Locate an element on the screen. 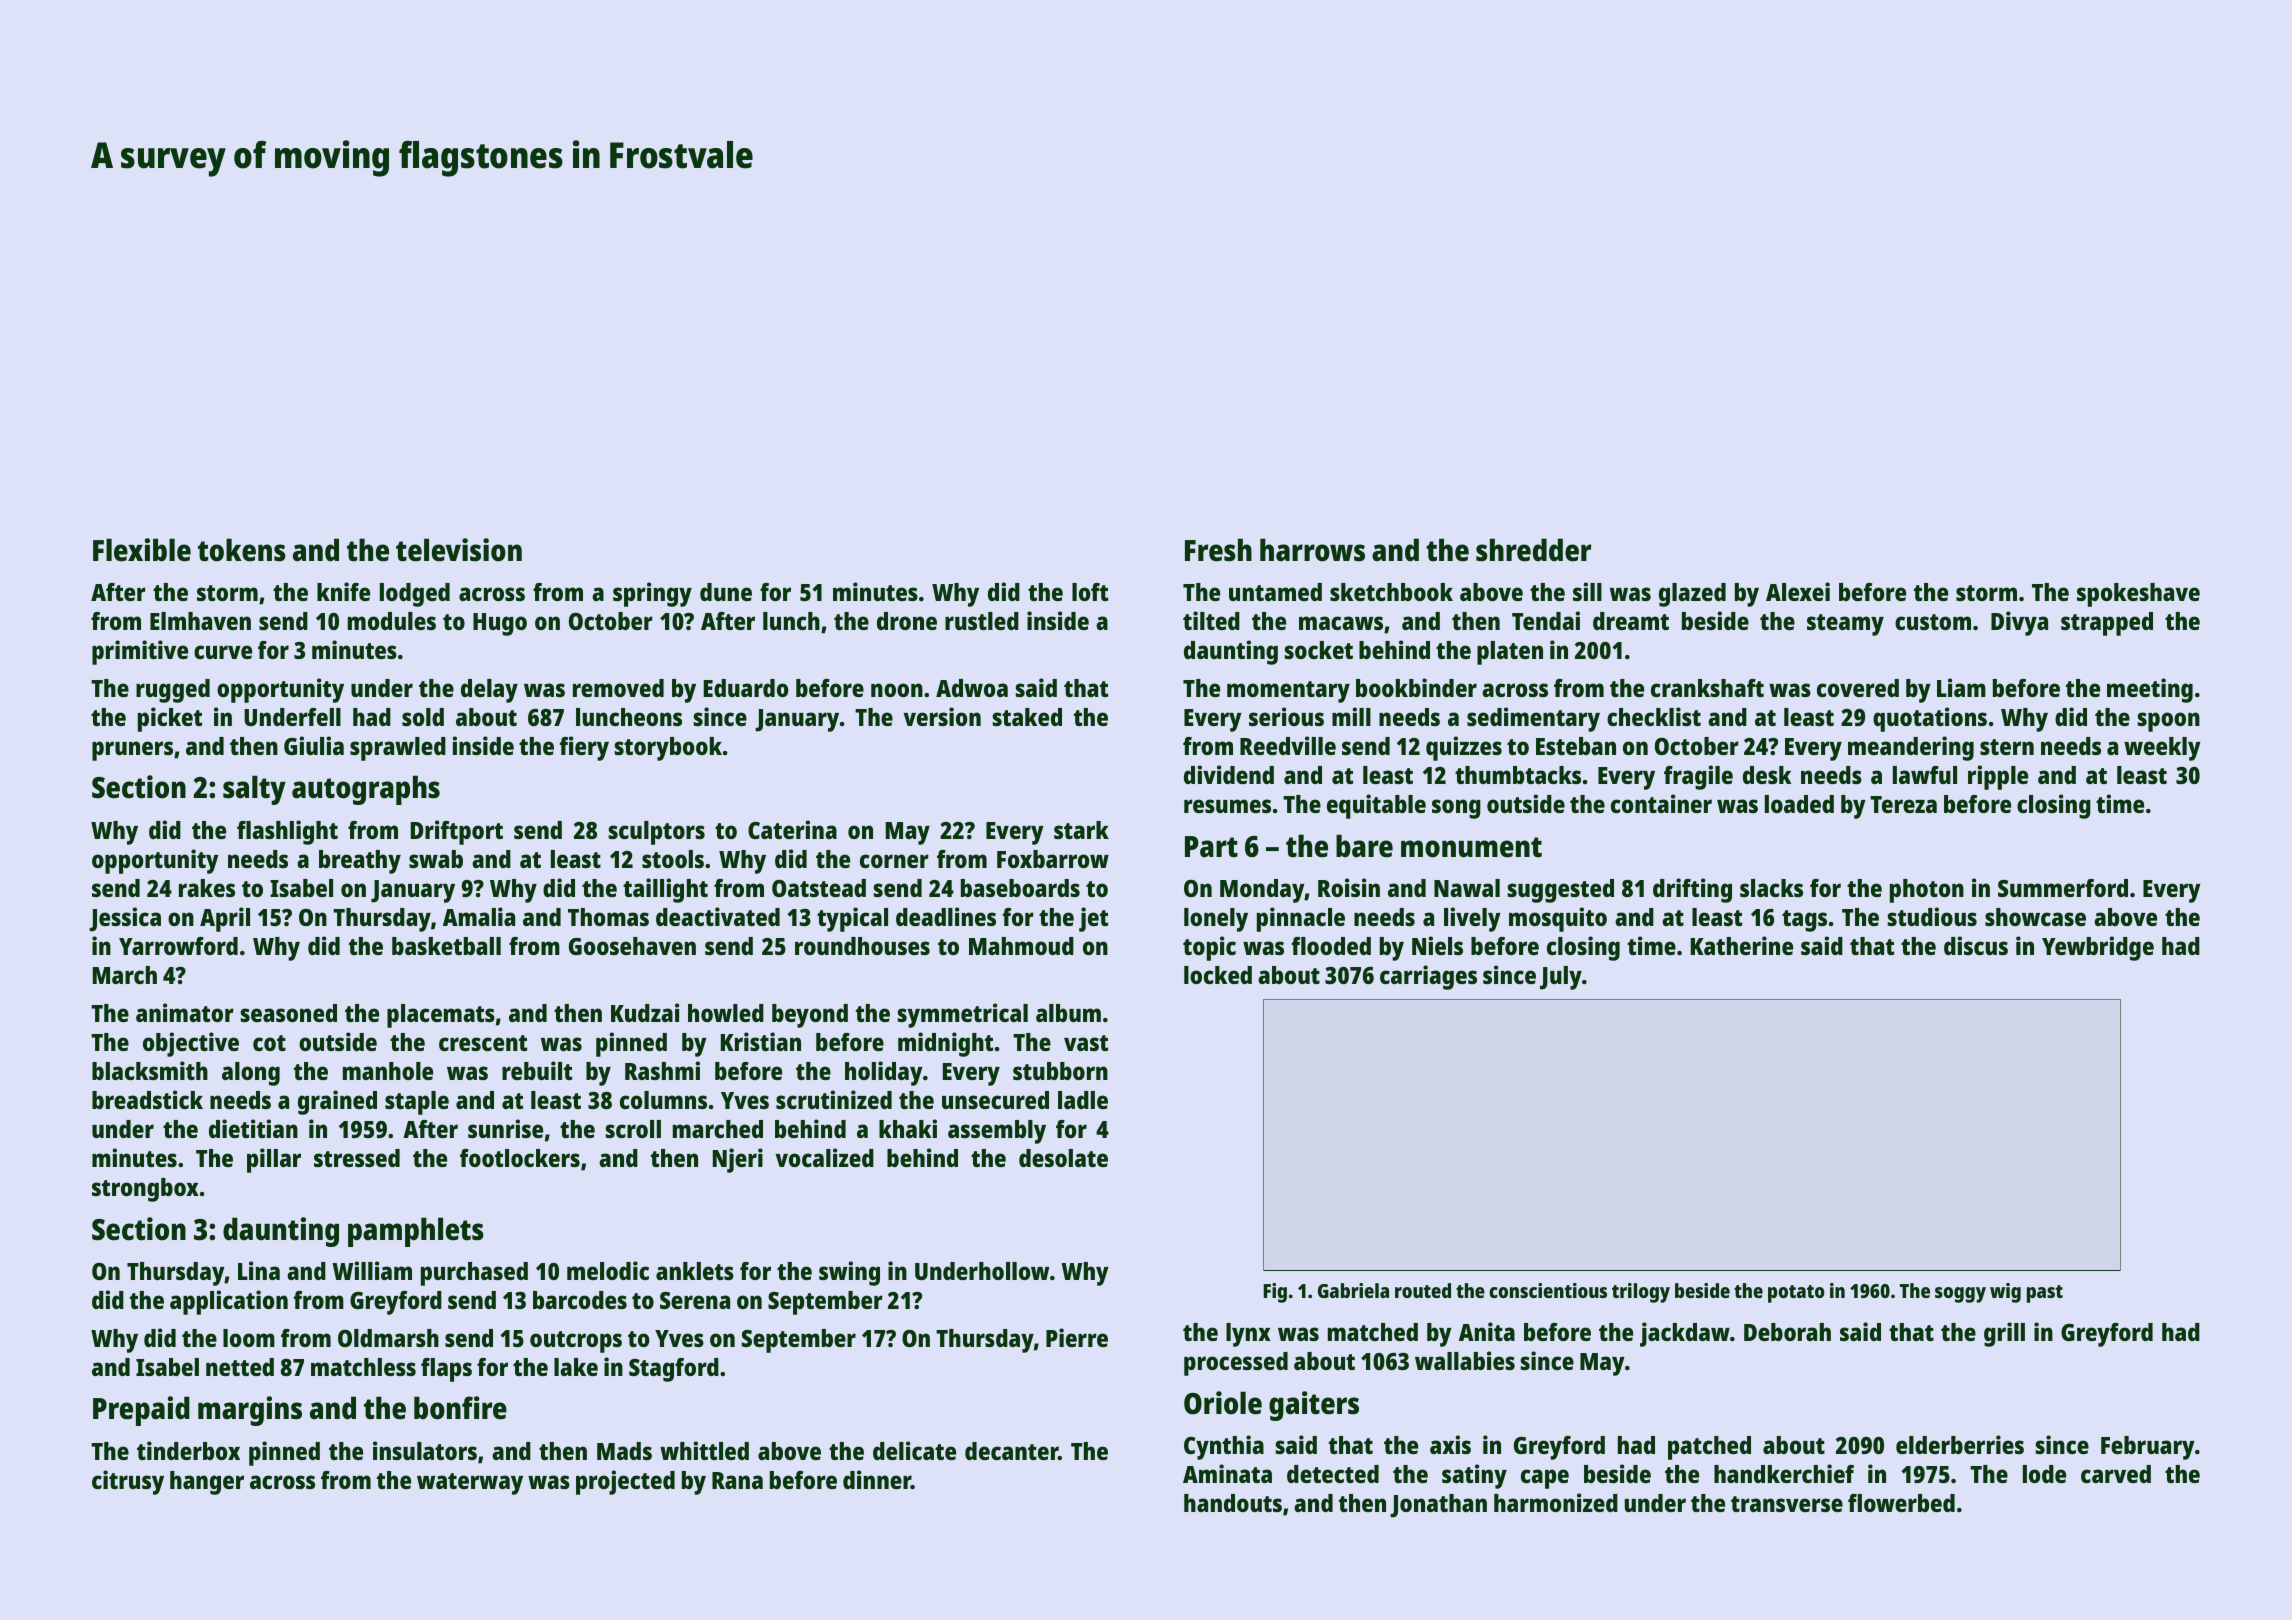  drone is located at coordinates (907, 621).
